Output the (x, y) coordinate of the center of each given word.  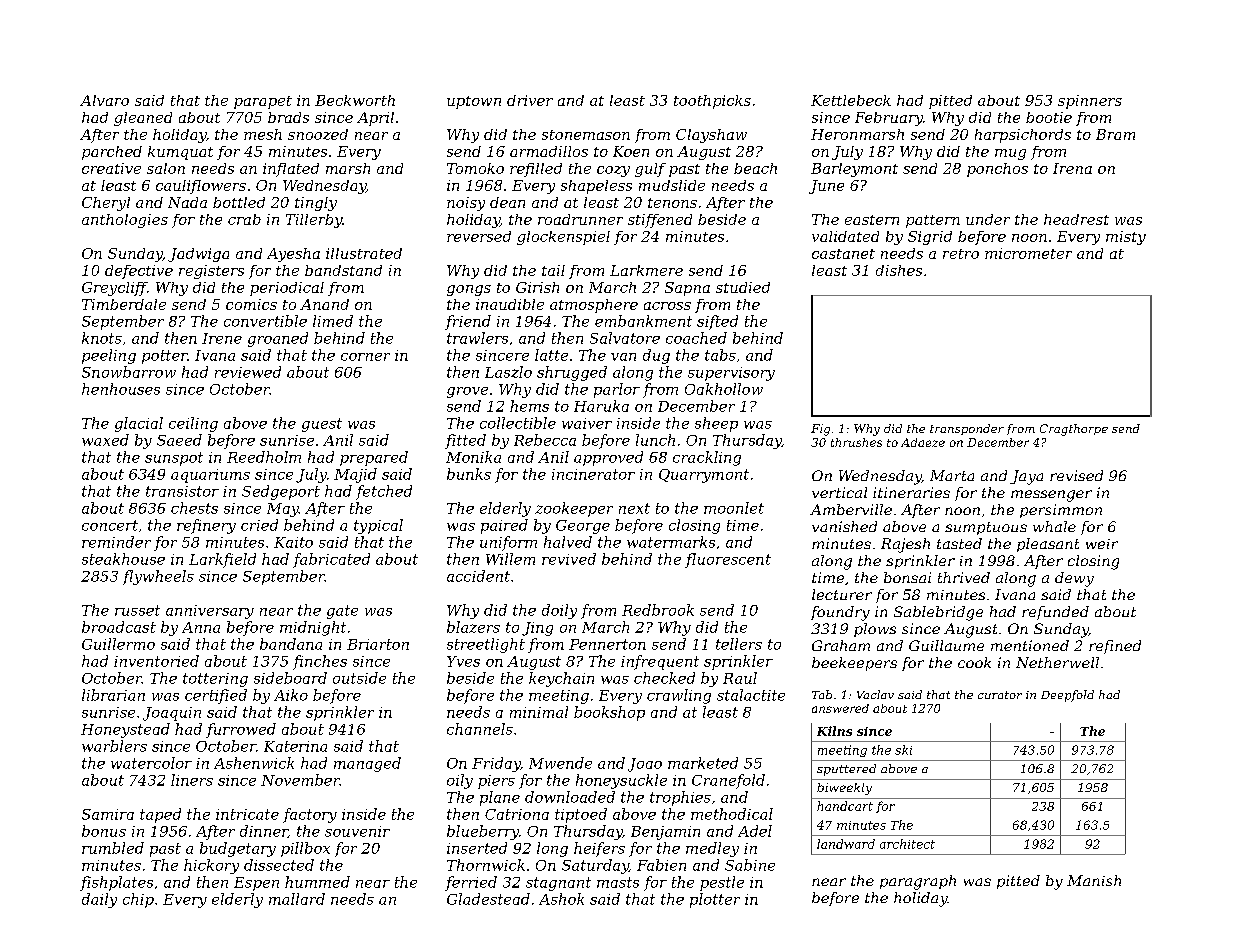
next (634, 508)
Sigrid (930, 238)
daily (99, 900)
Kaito (293, 542)
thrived (964, 577)
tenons (672, 203)
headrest (1076, 219)
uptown (474, 102)
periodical (287, 289)
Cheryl (106, 204)
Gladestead (488, 899)
